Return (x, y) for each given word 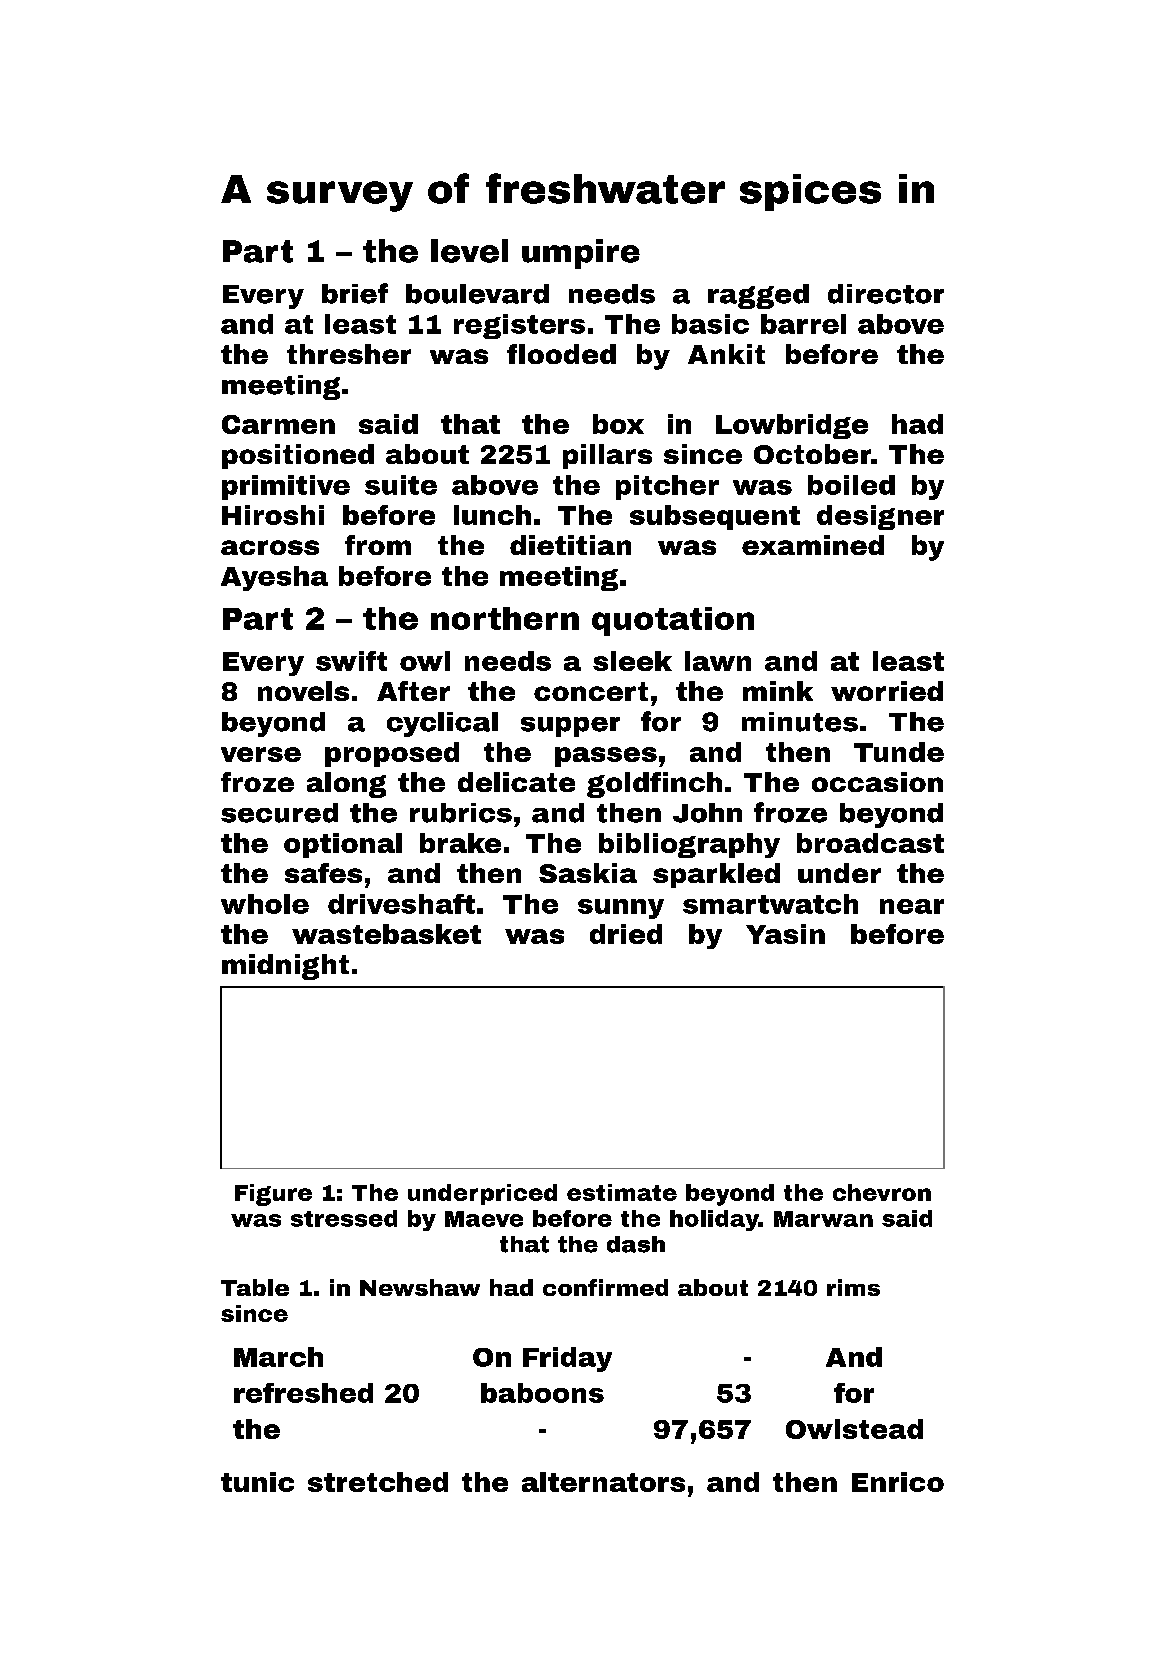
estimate (622, 1192)
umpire (581, 254)
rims (853, 1287)
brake (460, 843)
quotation (673, 621)
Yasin (785, 934)
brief (355, 293)
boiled (851, 485)
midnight (285, 967)
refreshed (303, 1393)
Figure (273, 1195)
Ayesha (274, 578)
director (886, 294)
